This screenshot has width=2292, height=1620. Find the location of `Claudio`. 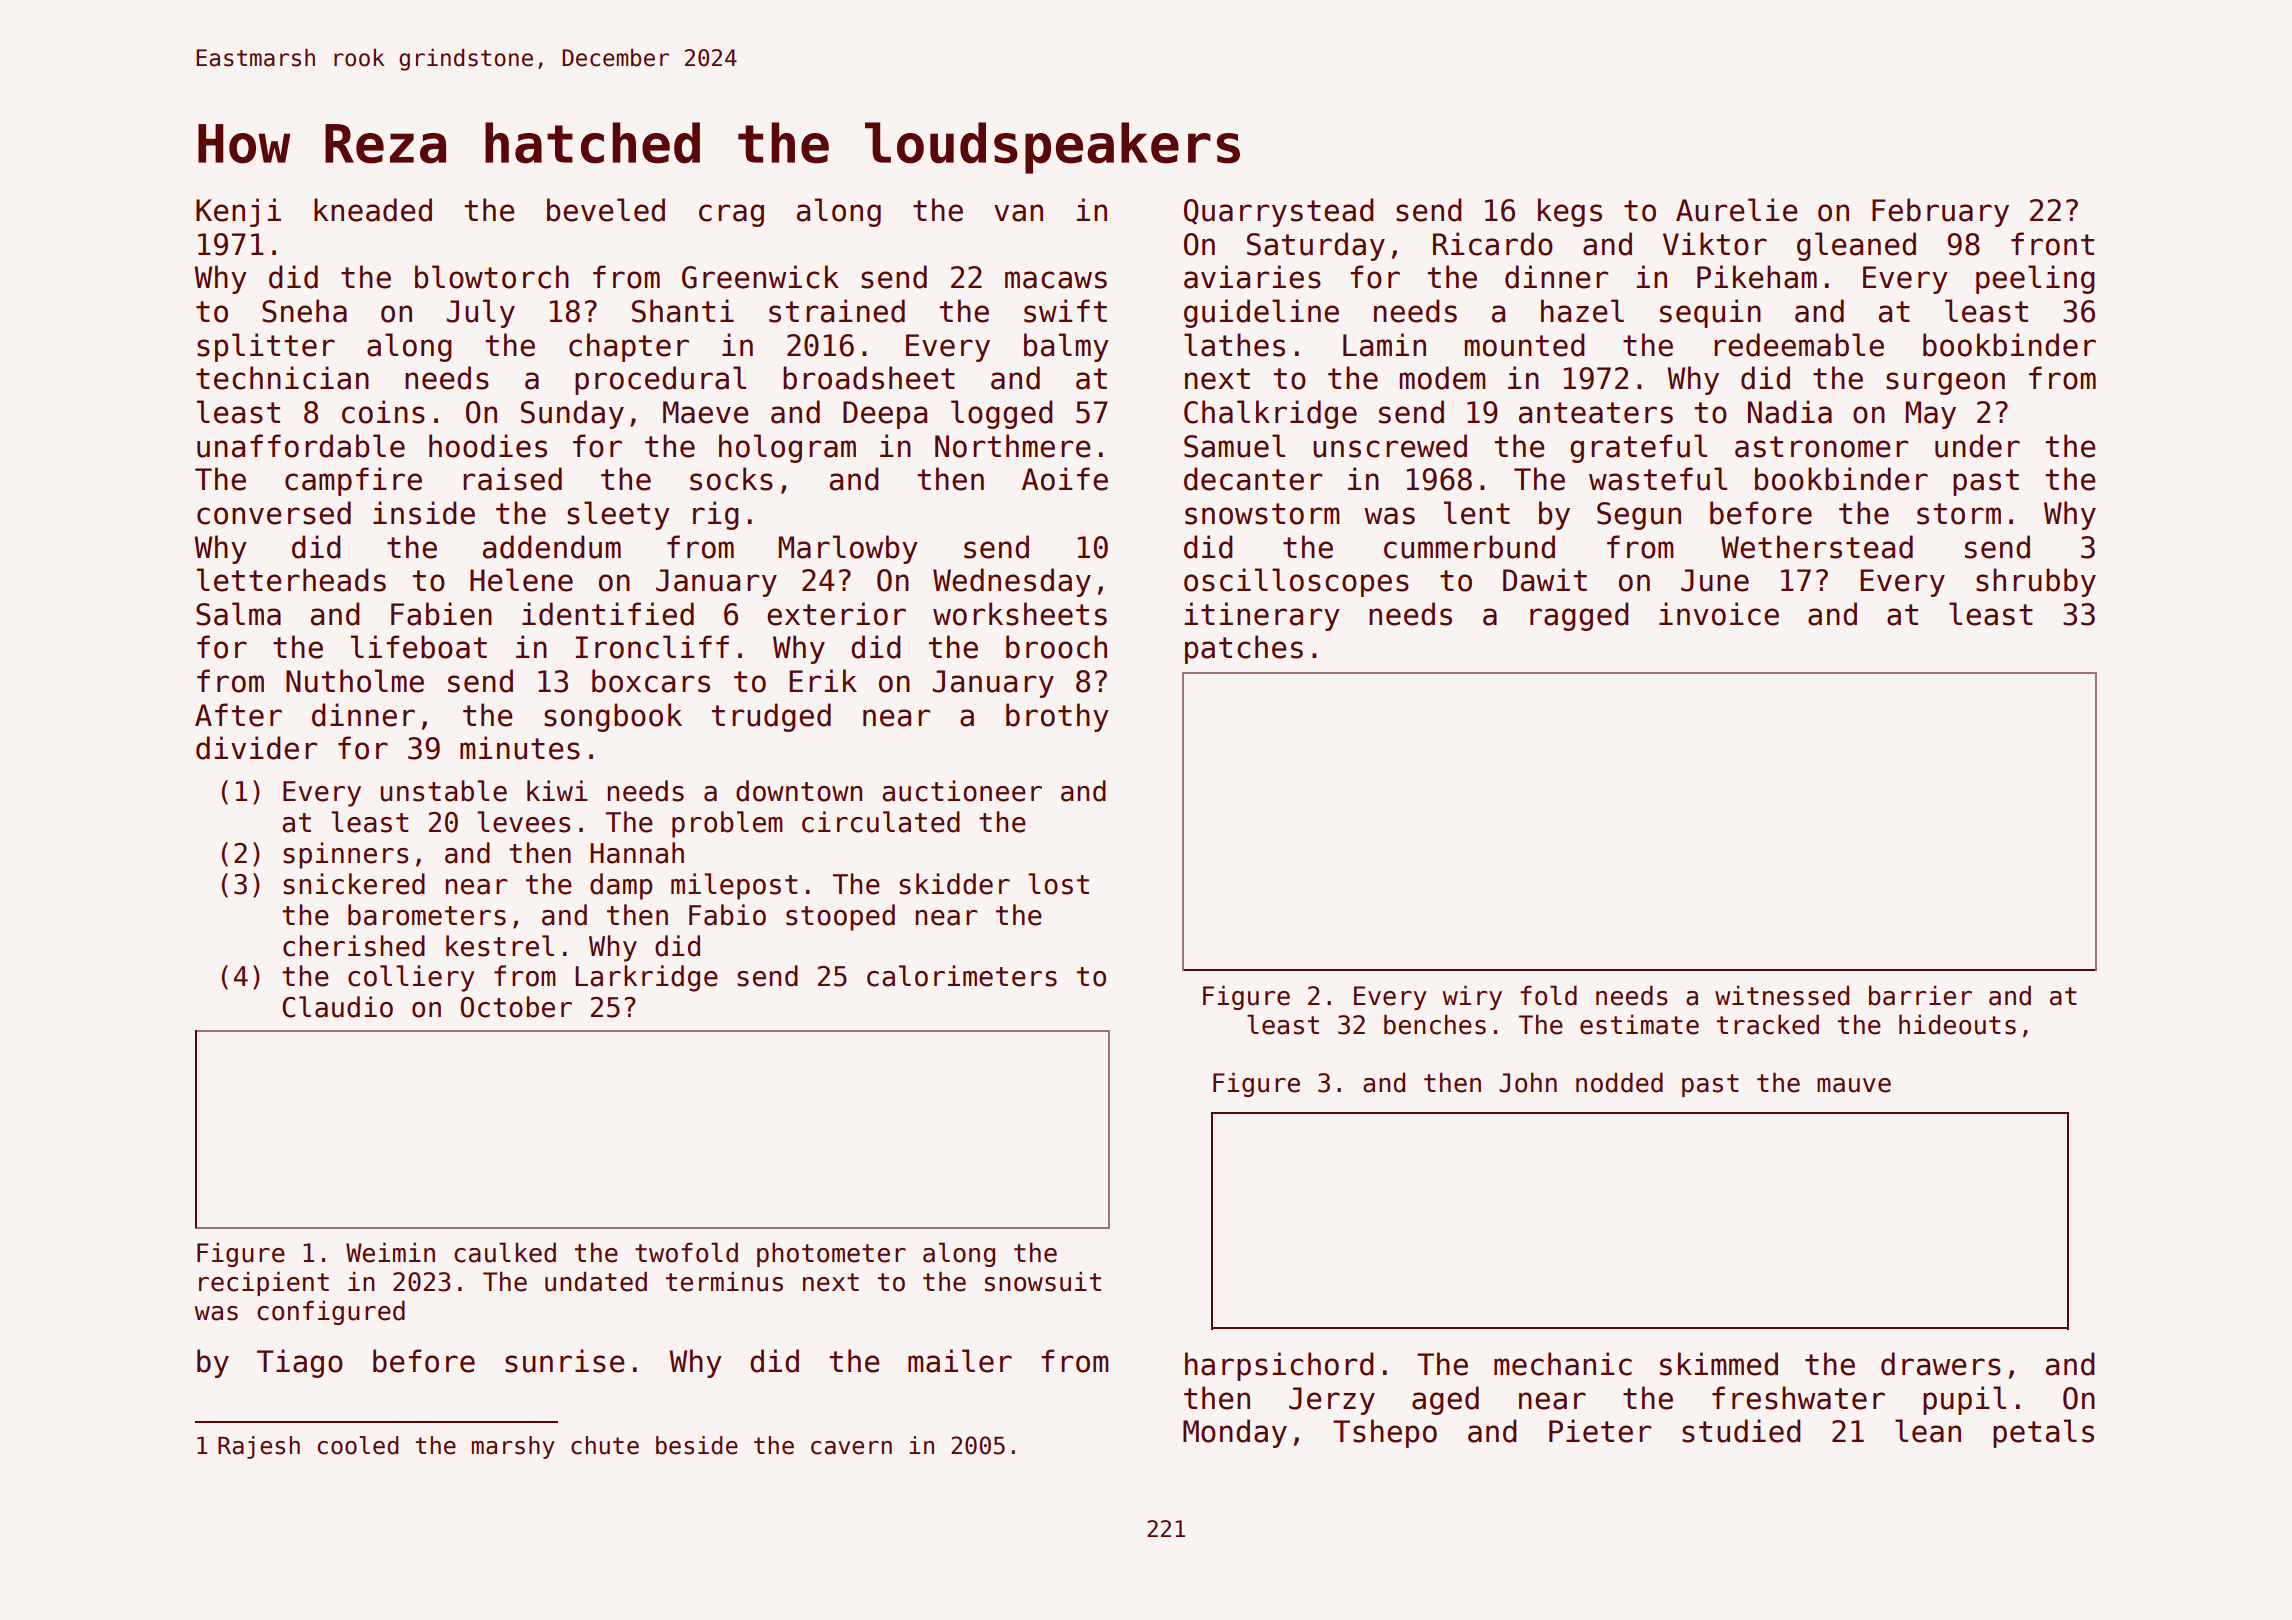

Claudio is located at coordinates (337, 1007).
